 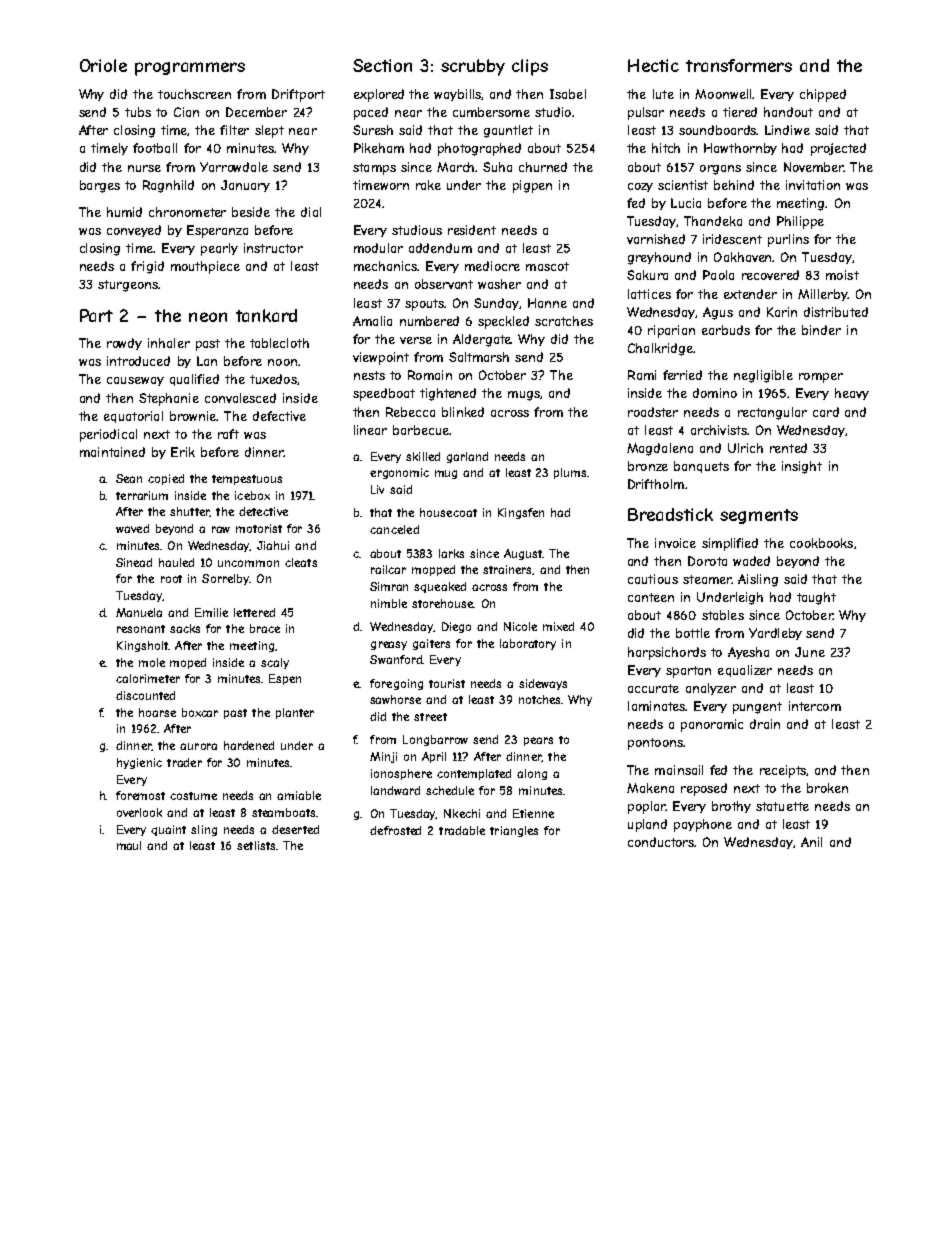 I want to click on Hectic, so click(x=653, y=65).
